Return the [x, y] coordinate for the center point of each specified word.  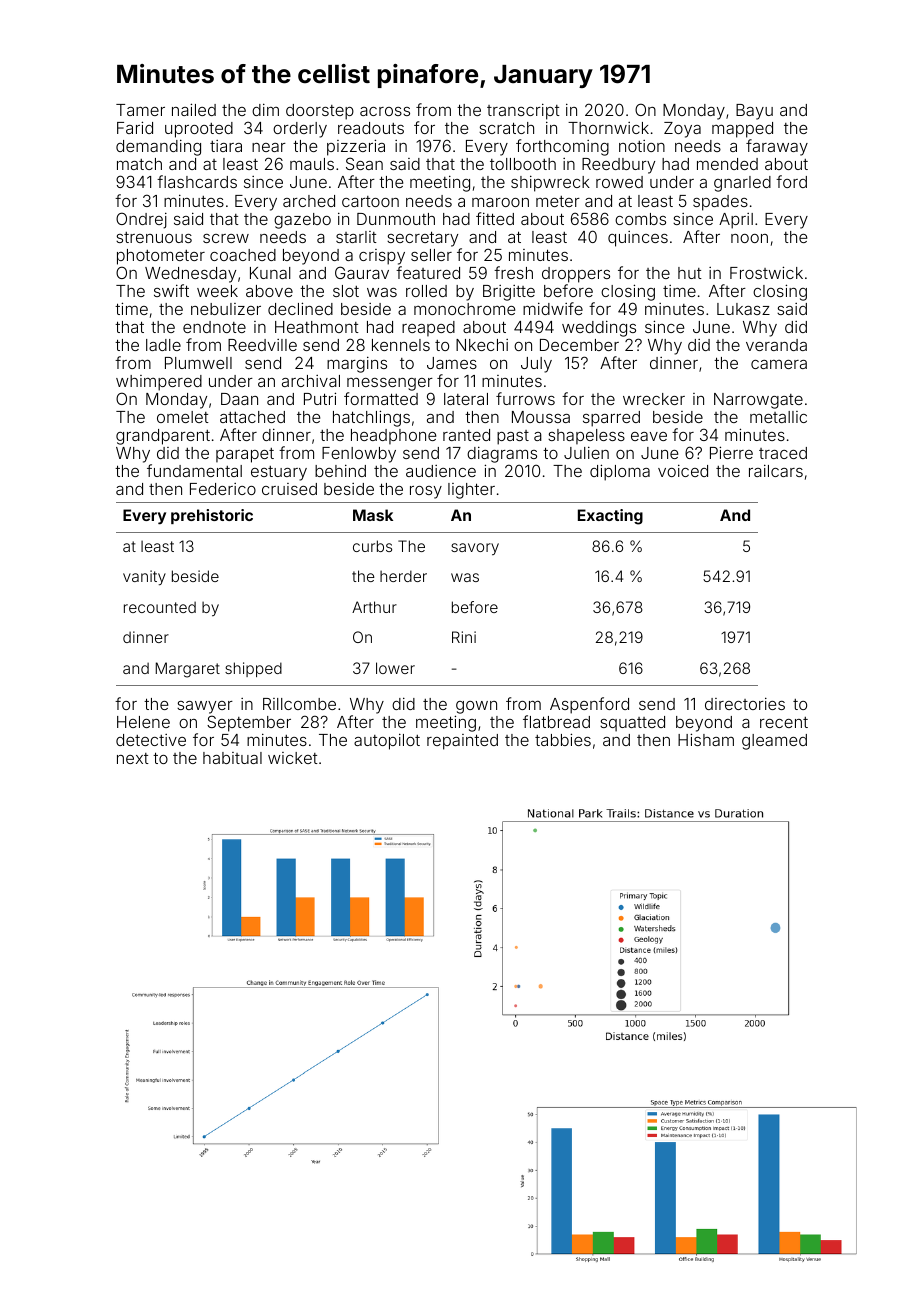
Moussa [541, 417]
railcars [776, 471]
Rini [464, 637]
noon [749, 238]
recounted [160, 607]
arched [309, 201]
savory [475, 549]
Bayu [754, 112]
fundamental [194, 470]
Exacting [610, 517]
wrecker [654, 399]
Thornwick [608, 128]
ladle [163, 345]
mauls [312, 164]
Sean [364, 163]
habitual [232, 758]
